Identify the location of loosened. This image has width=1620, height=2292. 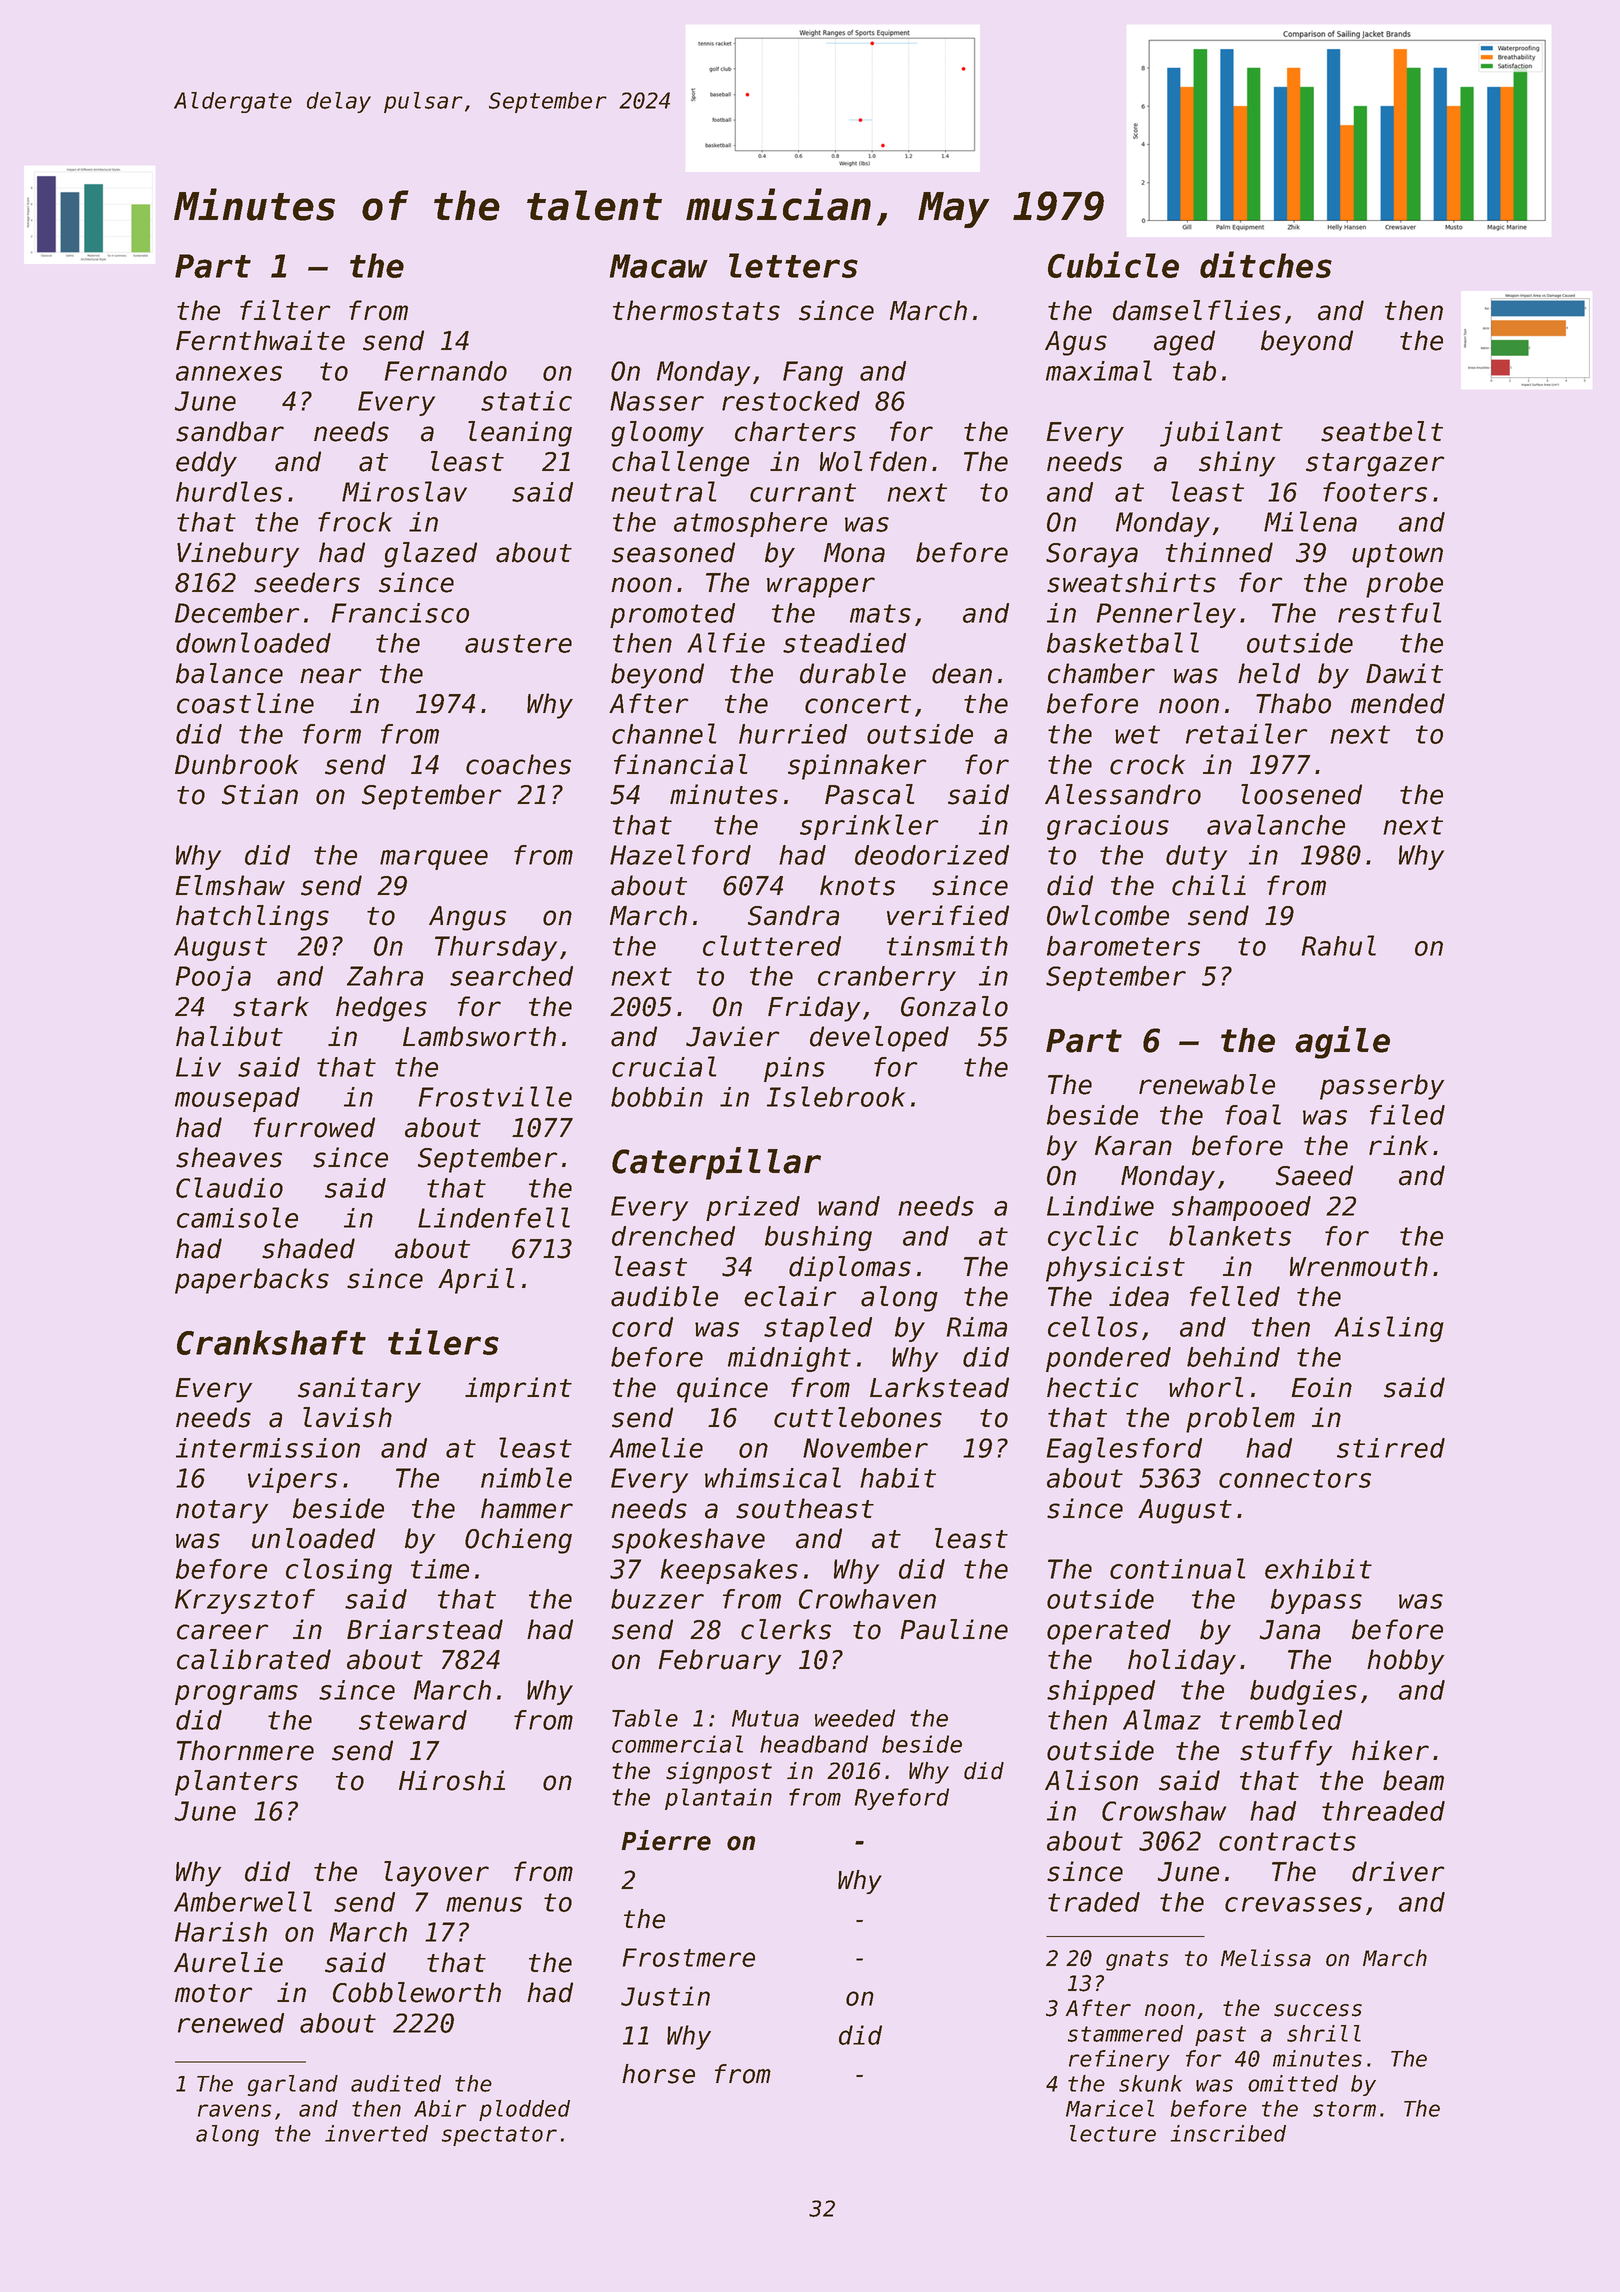
(1301, 794).
